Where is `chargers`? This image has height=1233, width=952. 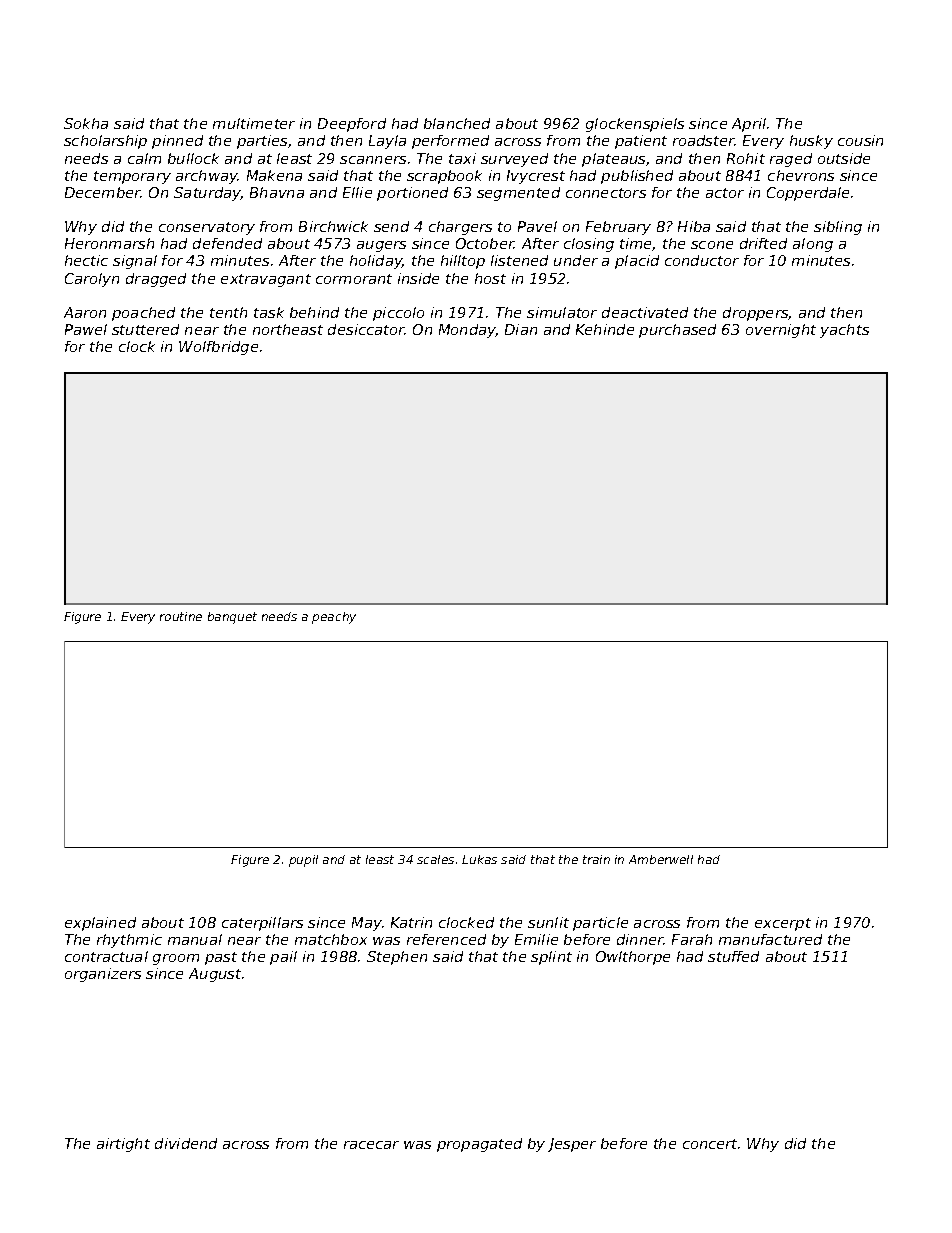 chargers is located at coordinates (460, 228).
